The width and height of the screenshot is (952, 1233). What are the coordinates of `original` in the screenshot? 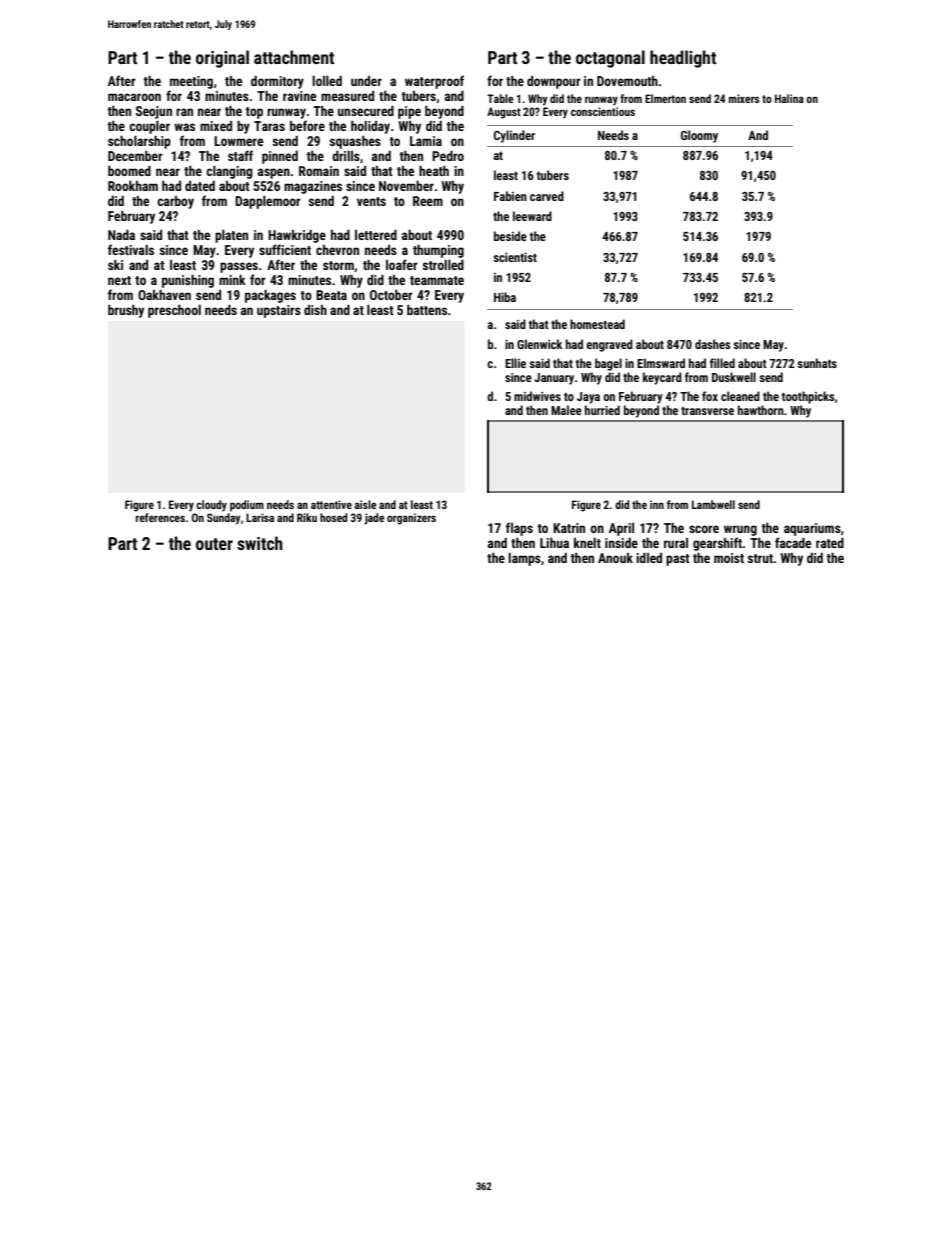 It's located at (222, 59).
